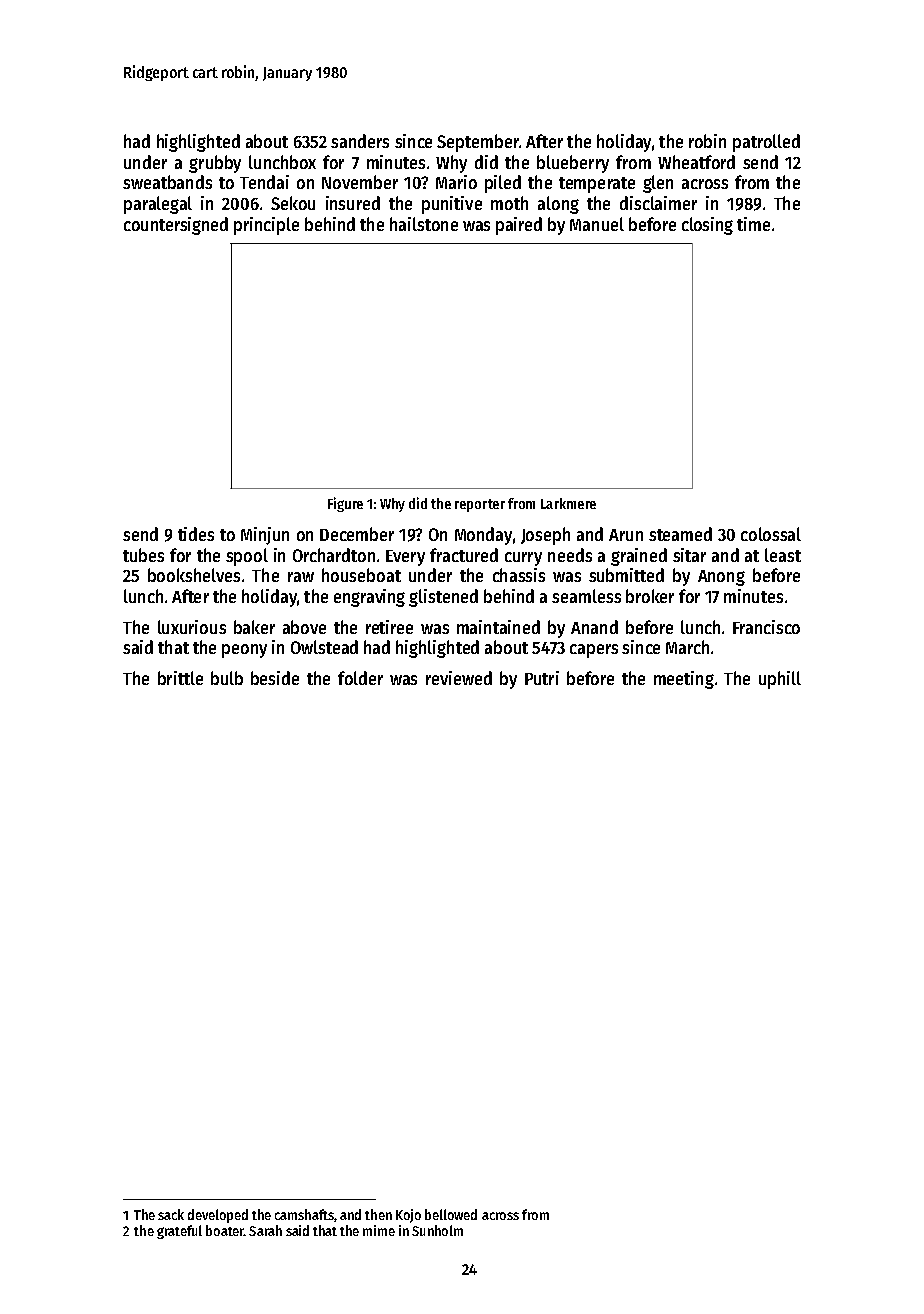 The image size is (924, 1314). I want to click on Sunholm, so click(437, 1230).
